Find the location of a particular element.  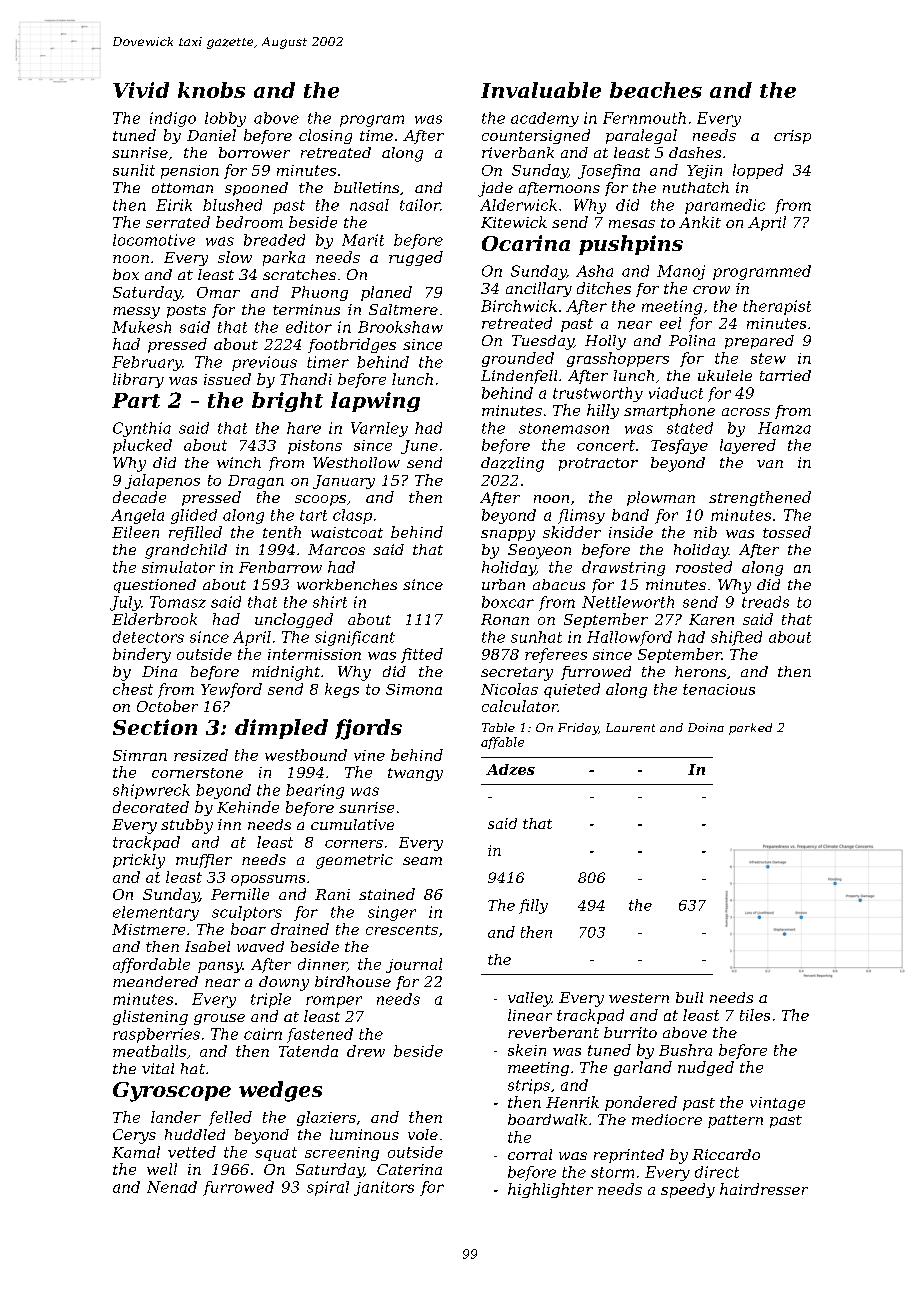

Invaluable is located at coordinates (541, 90).
